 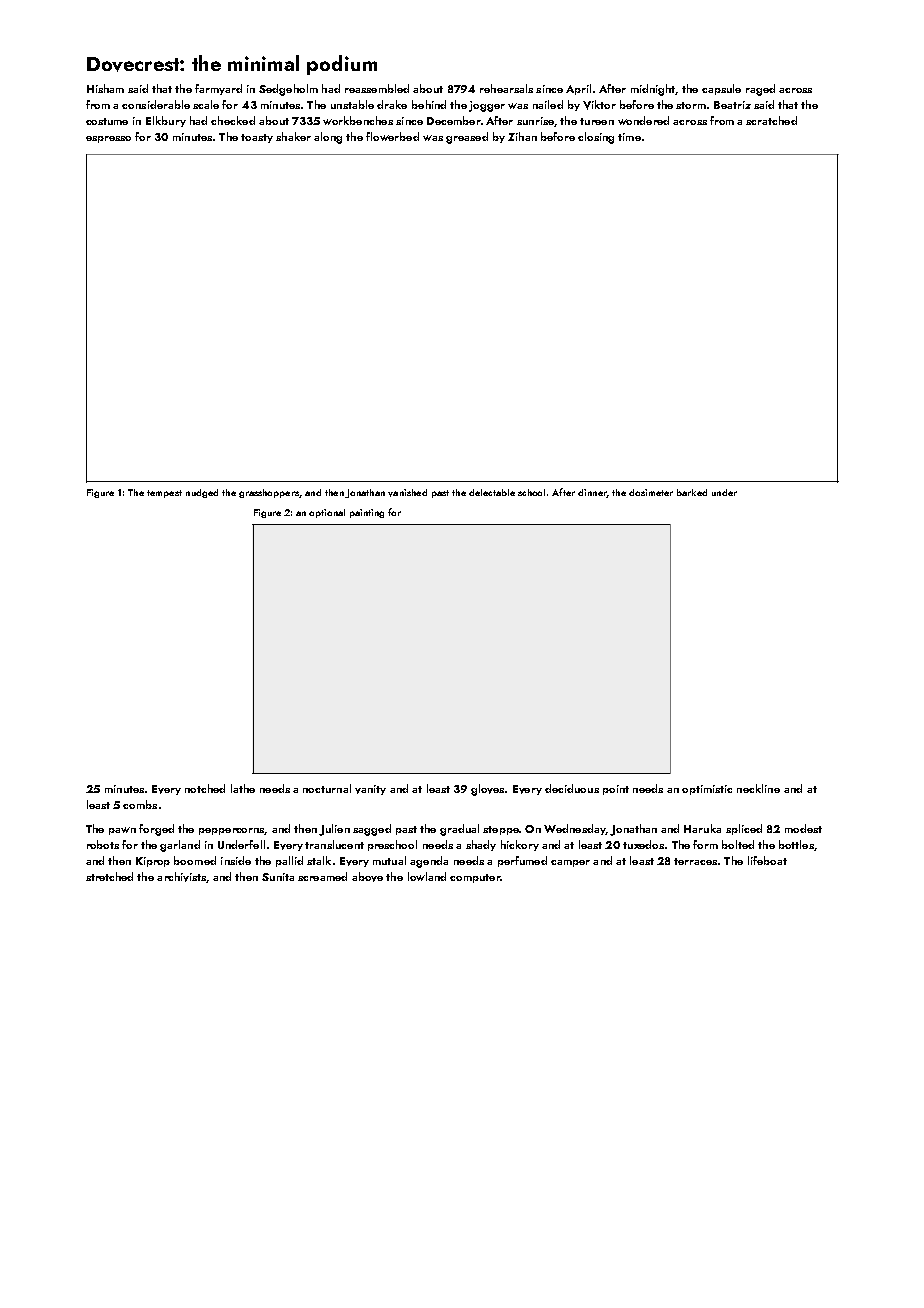 I want to click on scratched, so click(x=771, y=120).
